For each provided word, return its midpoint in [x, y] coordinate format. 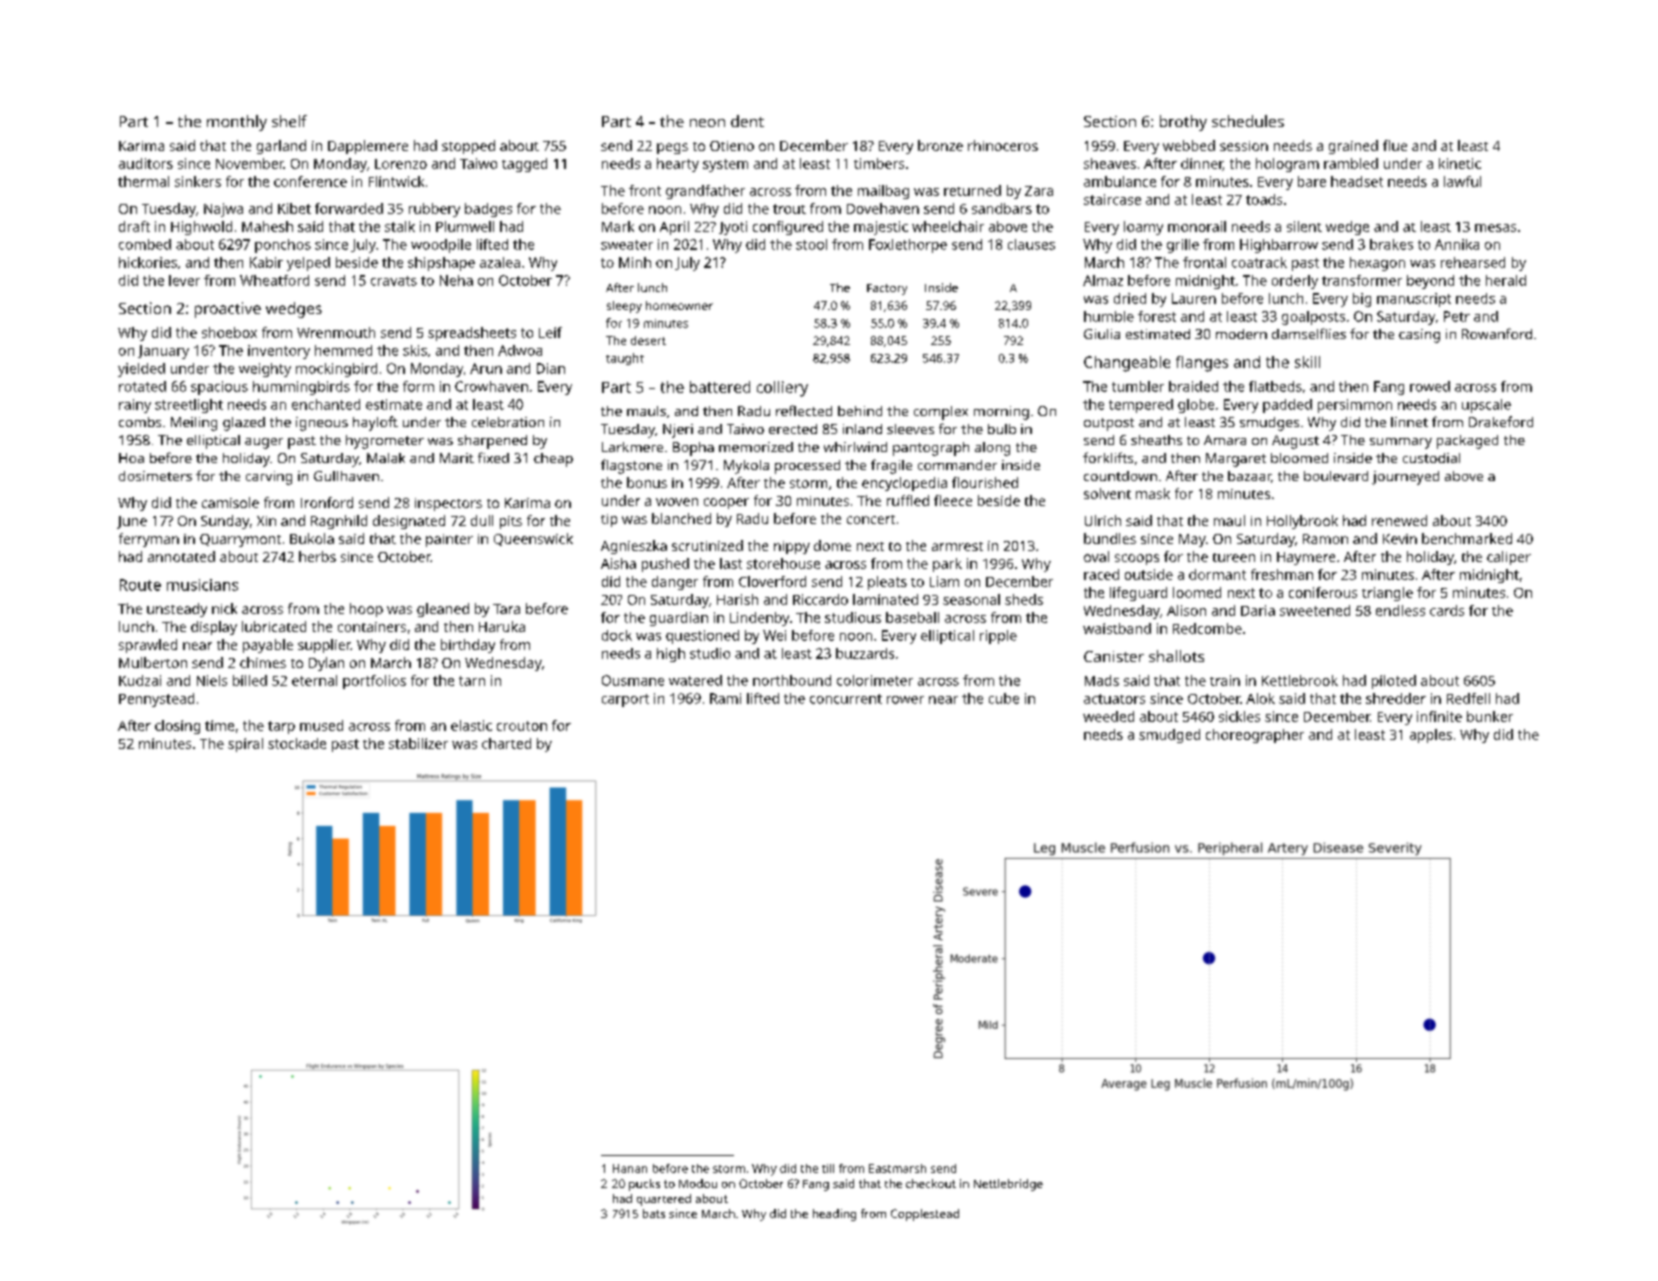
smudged [1169, 736]
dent [747, 121]
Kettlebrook [1300, 680]
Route [140, 585]
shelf [289, 121]
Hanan [630, 1168]
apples [1431, 736]
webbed [1189, 145]
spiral [245, 745]
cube [1004, 698]
